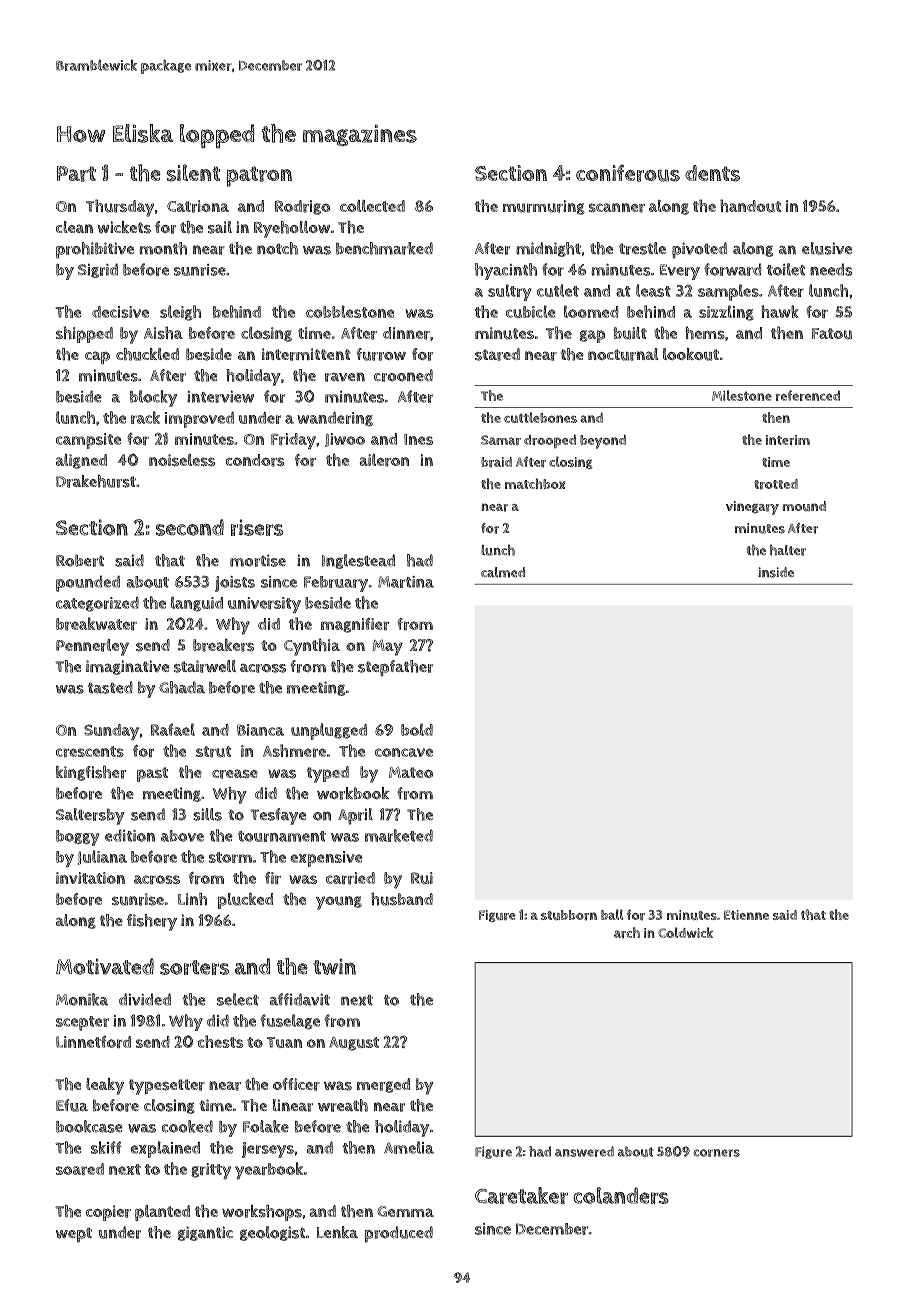 Image resolution: width=908 pixels, height=1316 pixels. Describe the element at coordinates (712, 173) in the document. I see `dents` at that location.
